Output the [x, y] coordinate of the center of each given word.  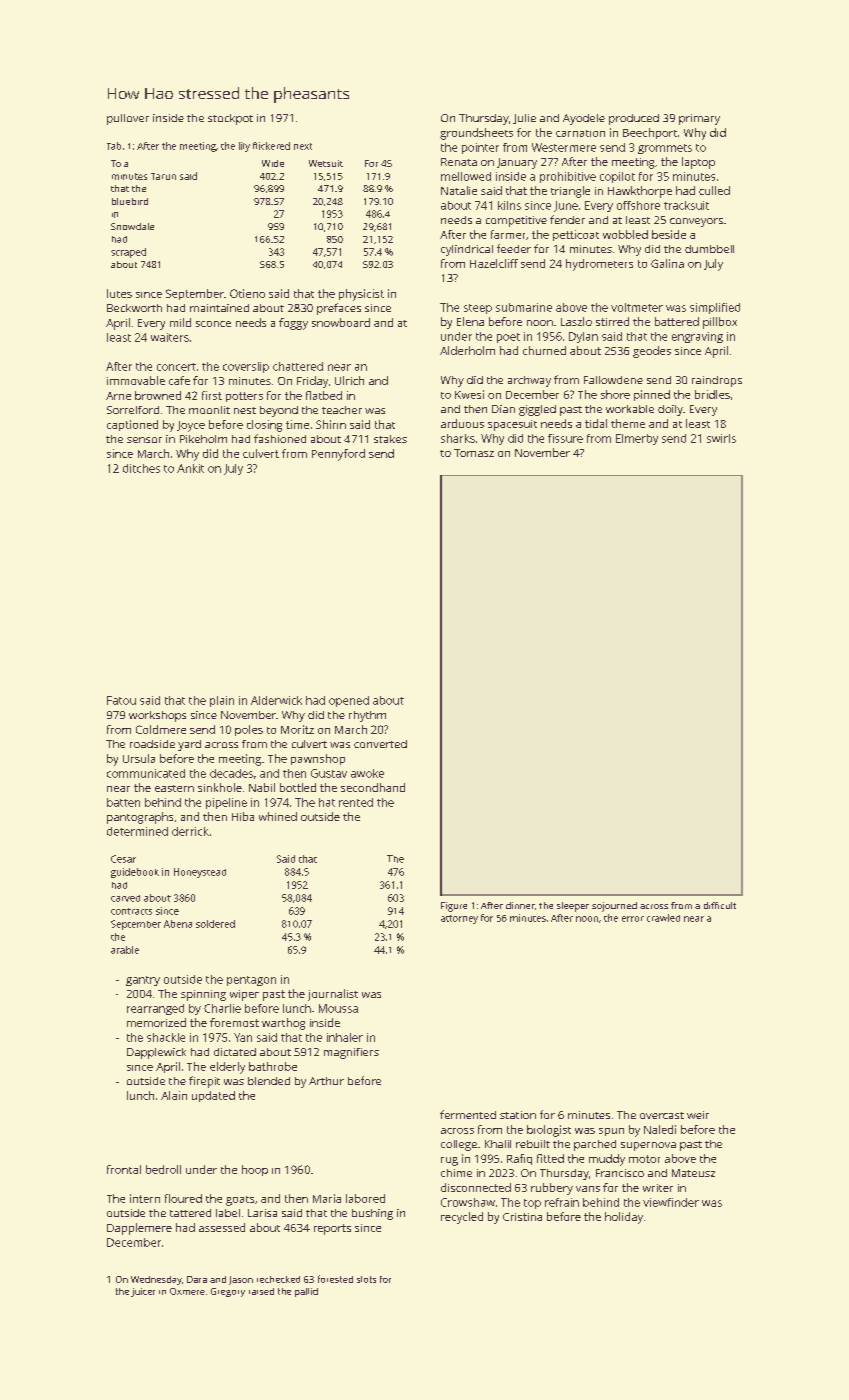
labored [365, 1198]
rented [356, 802]
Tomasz [474, 453]
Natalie [459, 190]
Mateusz [693, 1173]
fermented [468, 1114]
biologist [549, 1131]
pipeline [226, 803]
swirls [721, 438]
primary [699, 119]
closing [264, 426]
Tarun [163, 176]
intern [145, 1198]
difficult [720, 905]
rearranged [155, 1009]
